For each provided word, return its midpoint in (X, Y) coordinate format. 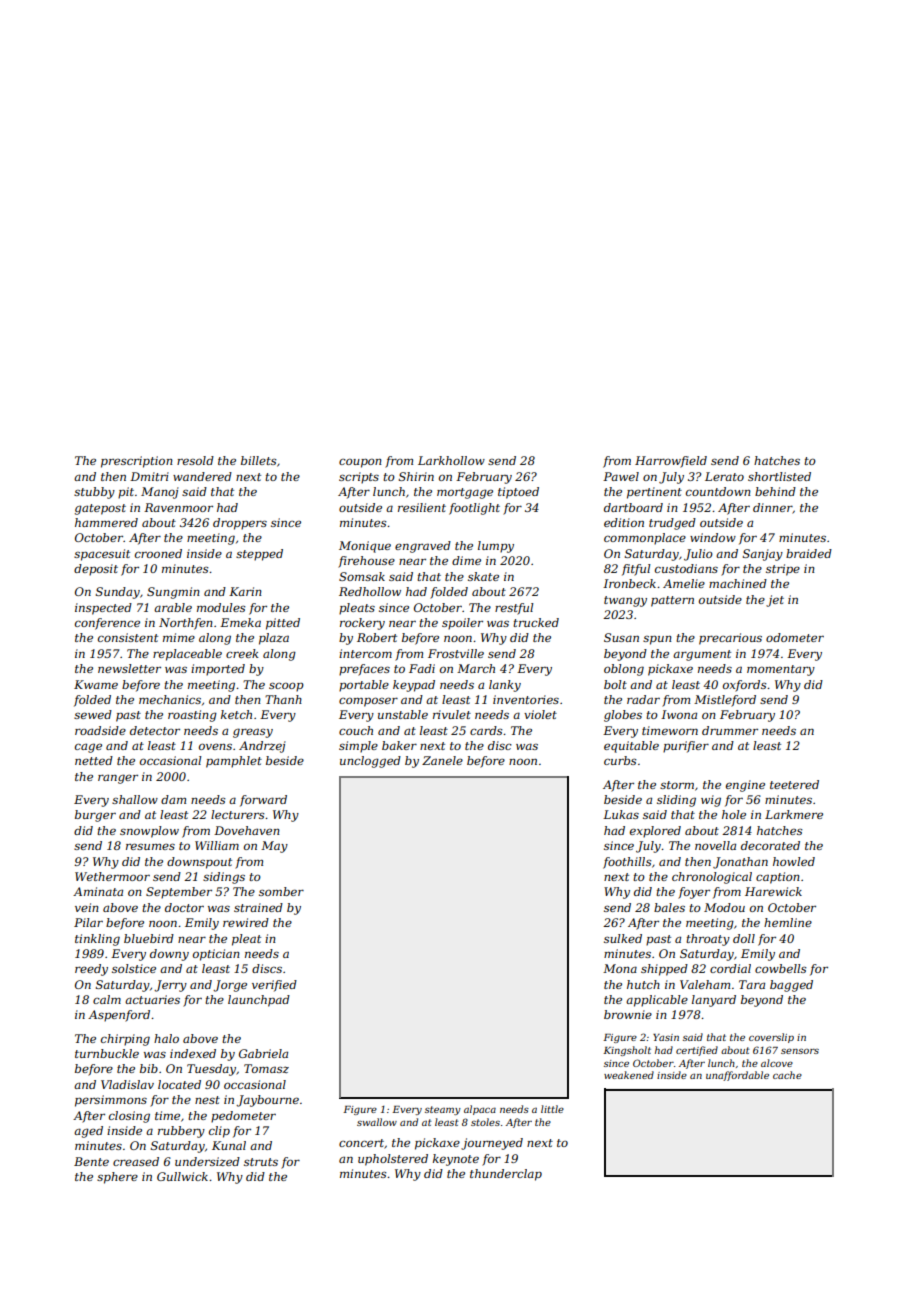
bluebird (149, 938)
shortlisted (779, 476)
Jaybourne (267, 1101)
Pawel (621, 476)
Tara (752, 984)
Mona (620, 968)
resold (195, 460)
